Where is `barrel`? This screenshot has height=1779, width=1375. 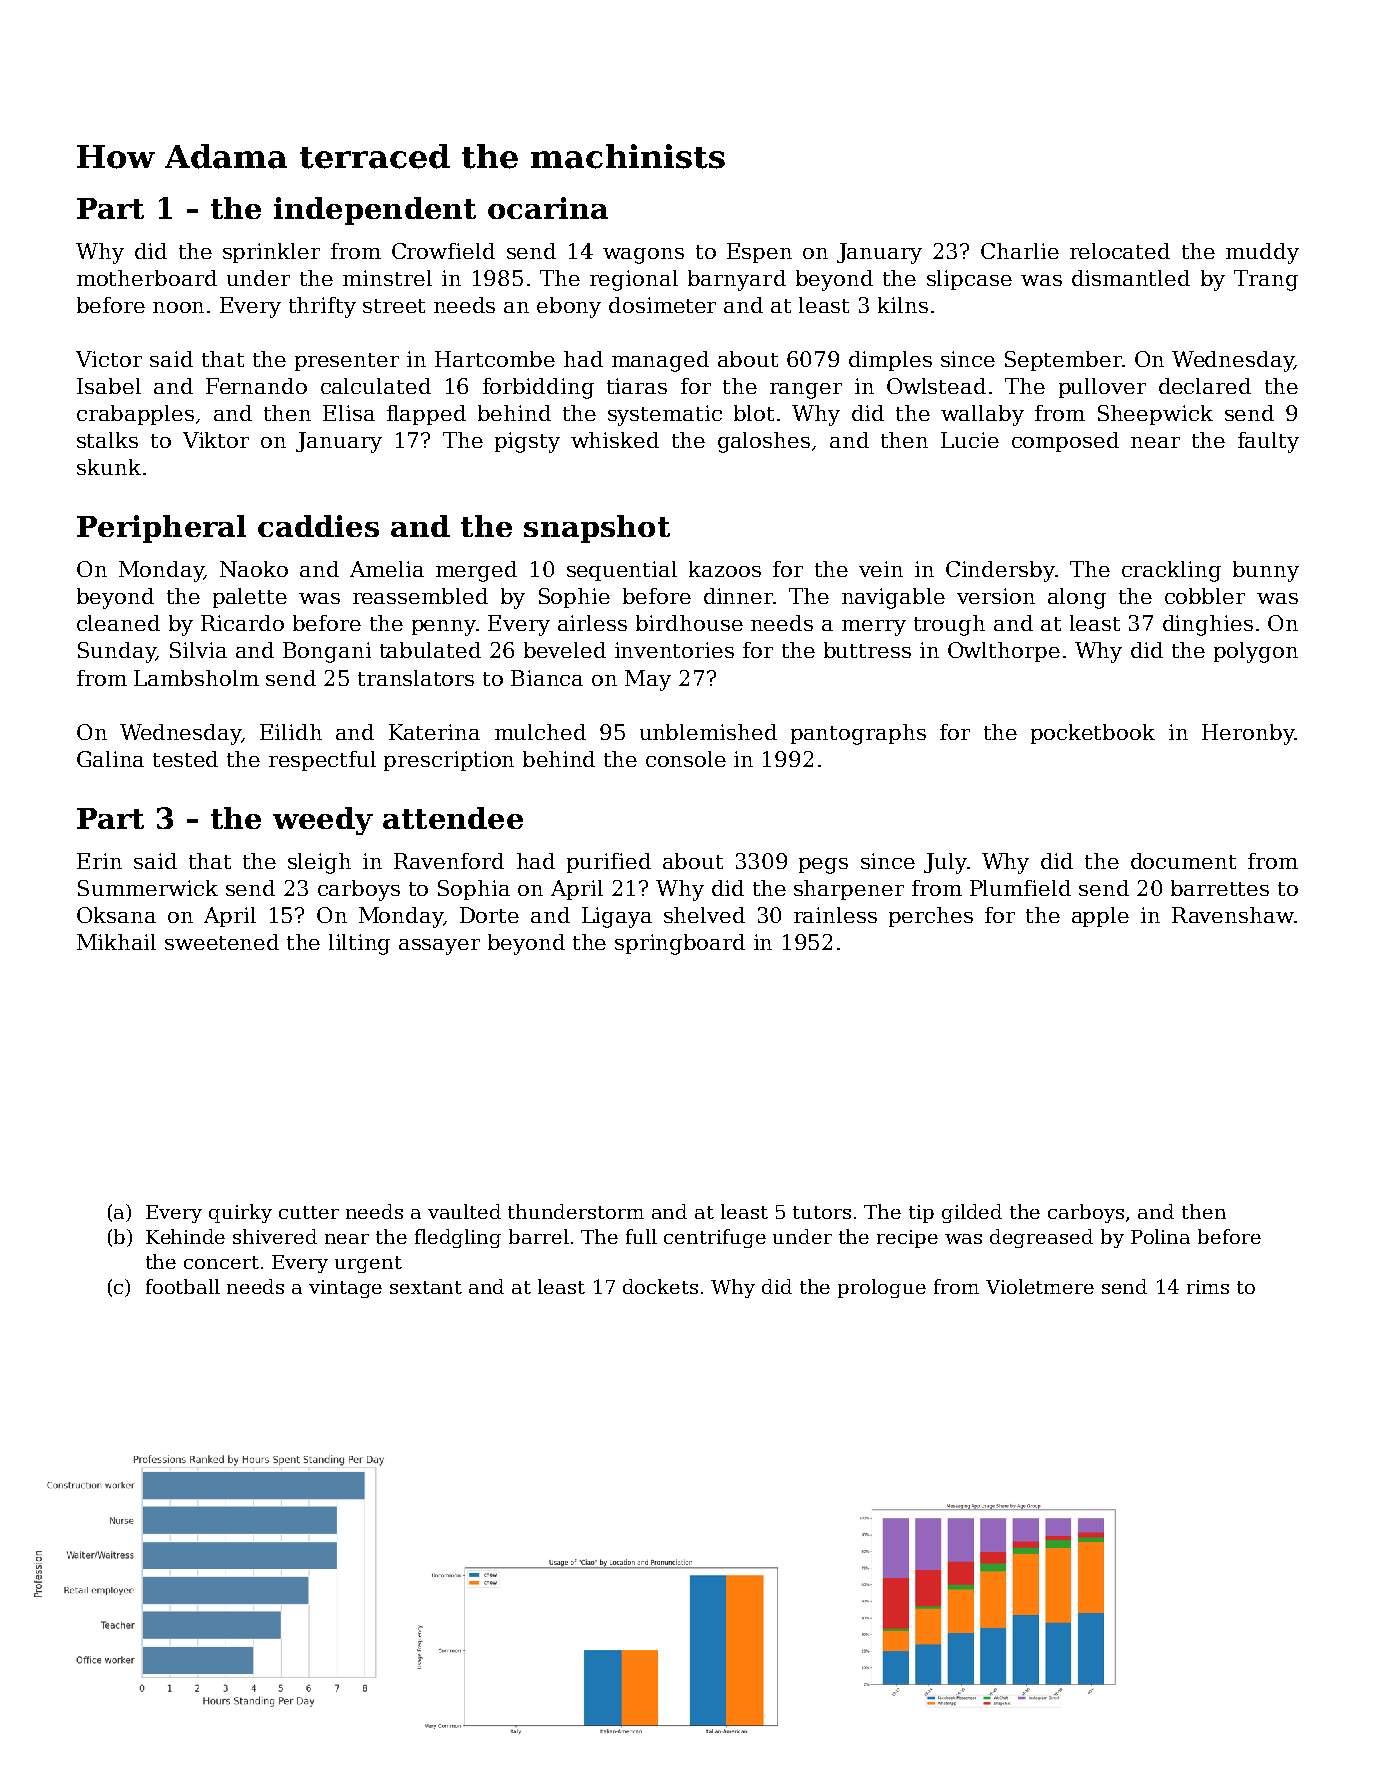
barrel is located at coordinates (539, 1236).
